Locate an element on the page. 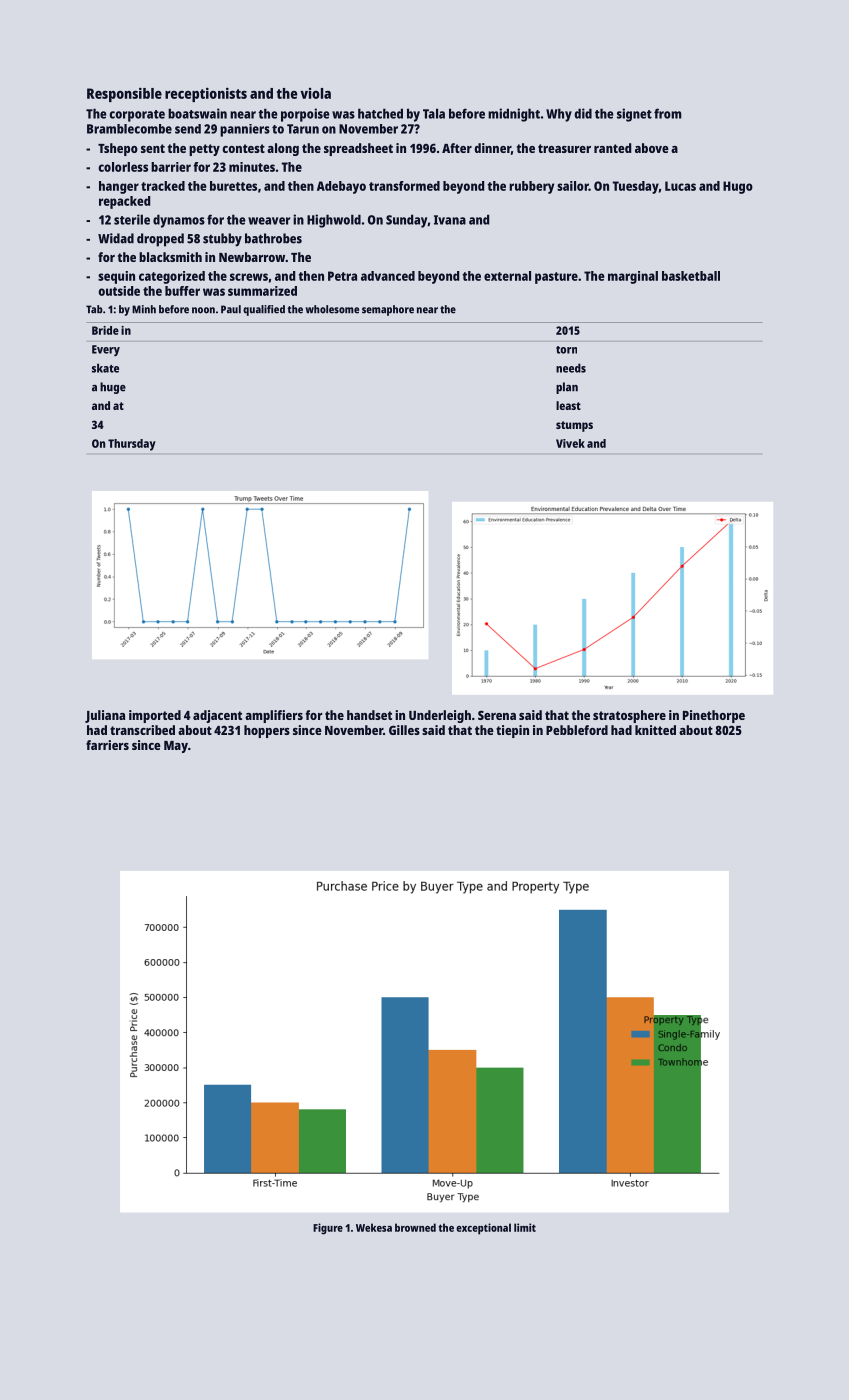  exceptional is located at coordinates (483, 1229).
